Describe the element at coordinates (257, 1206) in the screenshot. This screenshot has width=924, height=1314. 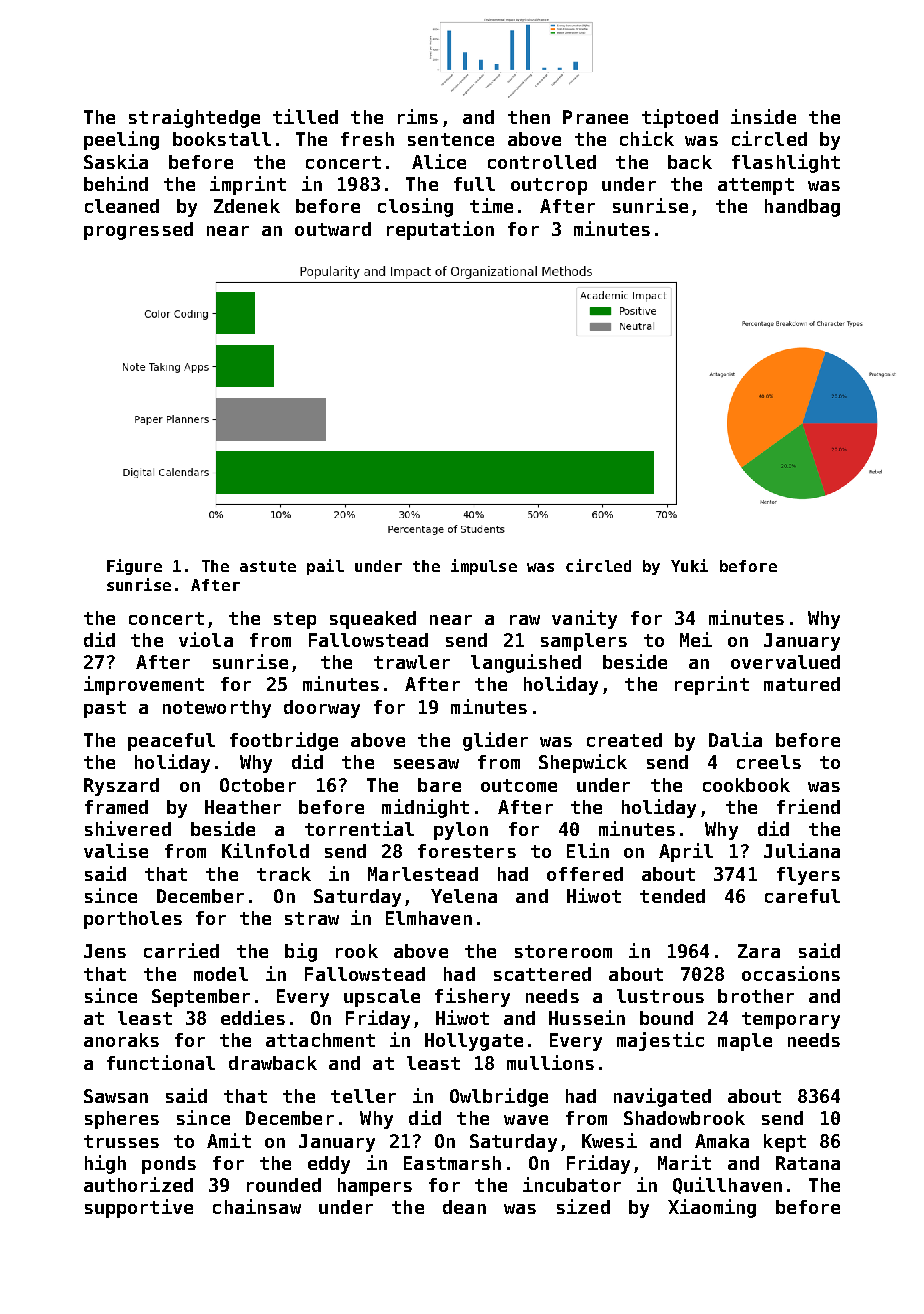
I see `chainsaw` at that location.
